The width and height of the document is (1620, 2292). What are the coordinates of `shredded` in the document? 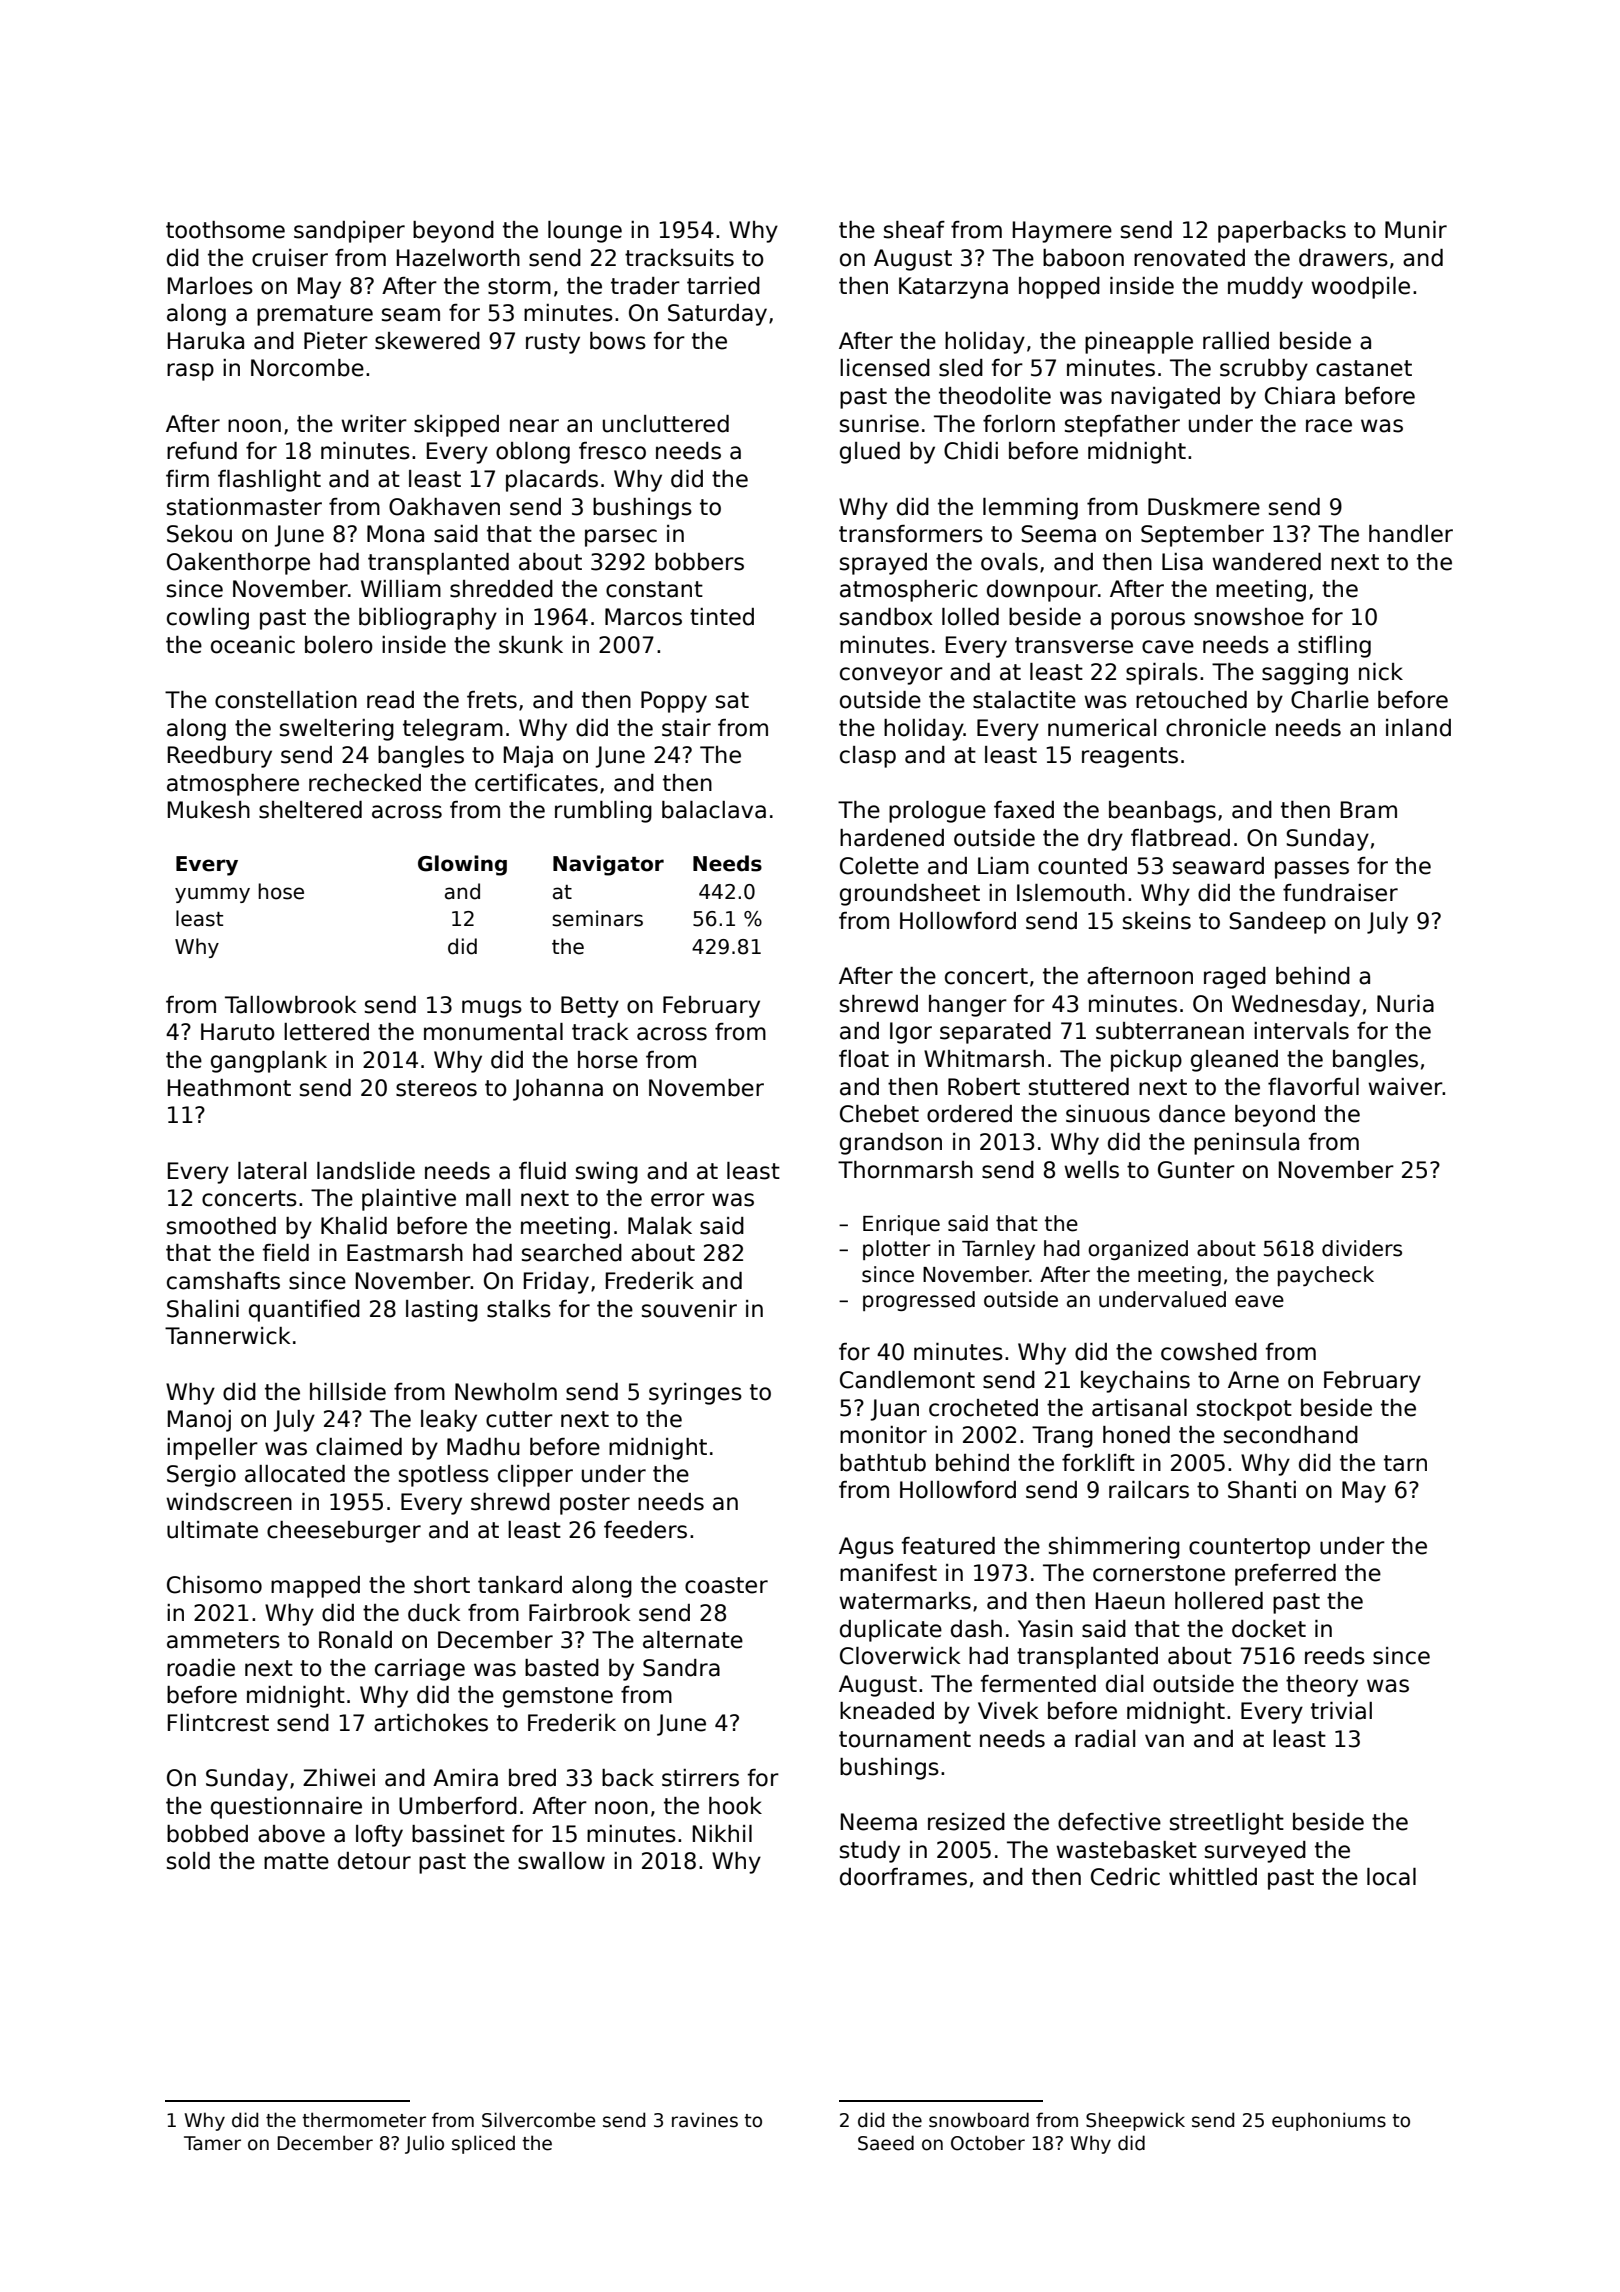 It's located at (501, 589).
